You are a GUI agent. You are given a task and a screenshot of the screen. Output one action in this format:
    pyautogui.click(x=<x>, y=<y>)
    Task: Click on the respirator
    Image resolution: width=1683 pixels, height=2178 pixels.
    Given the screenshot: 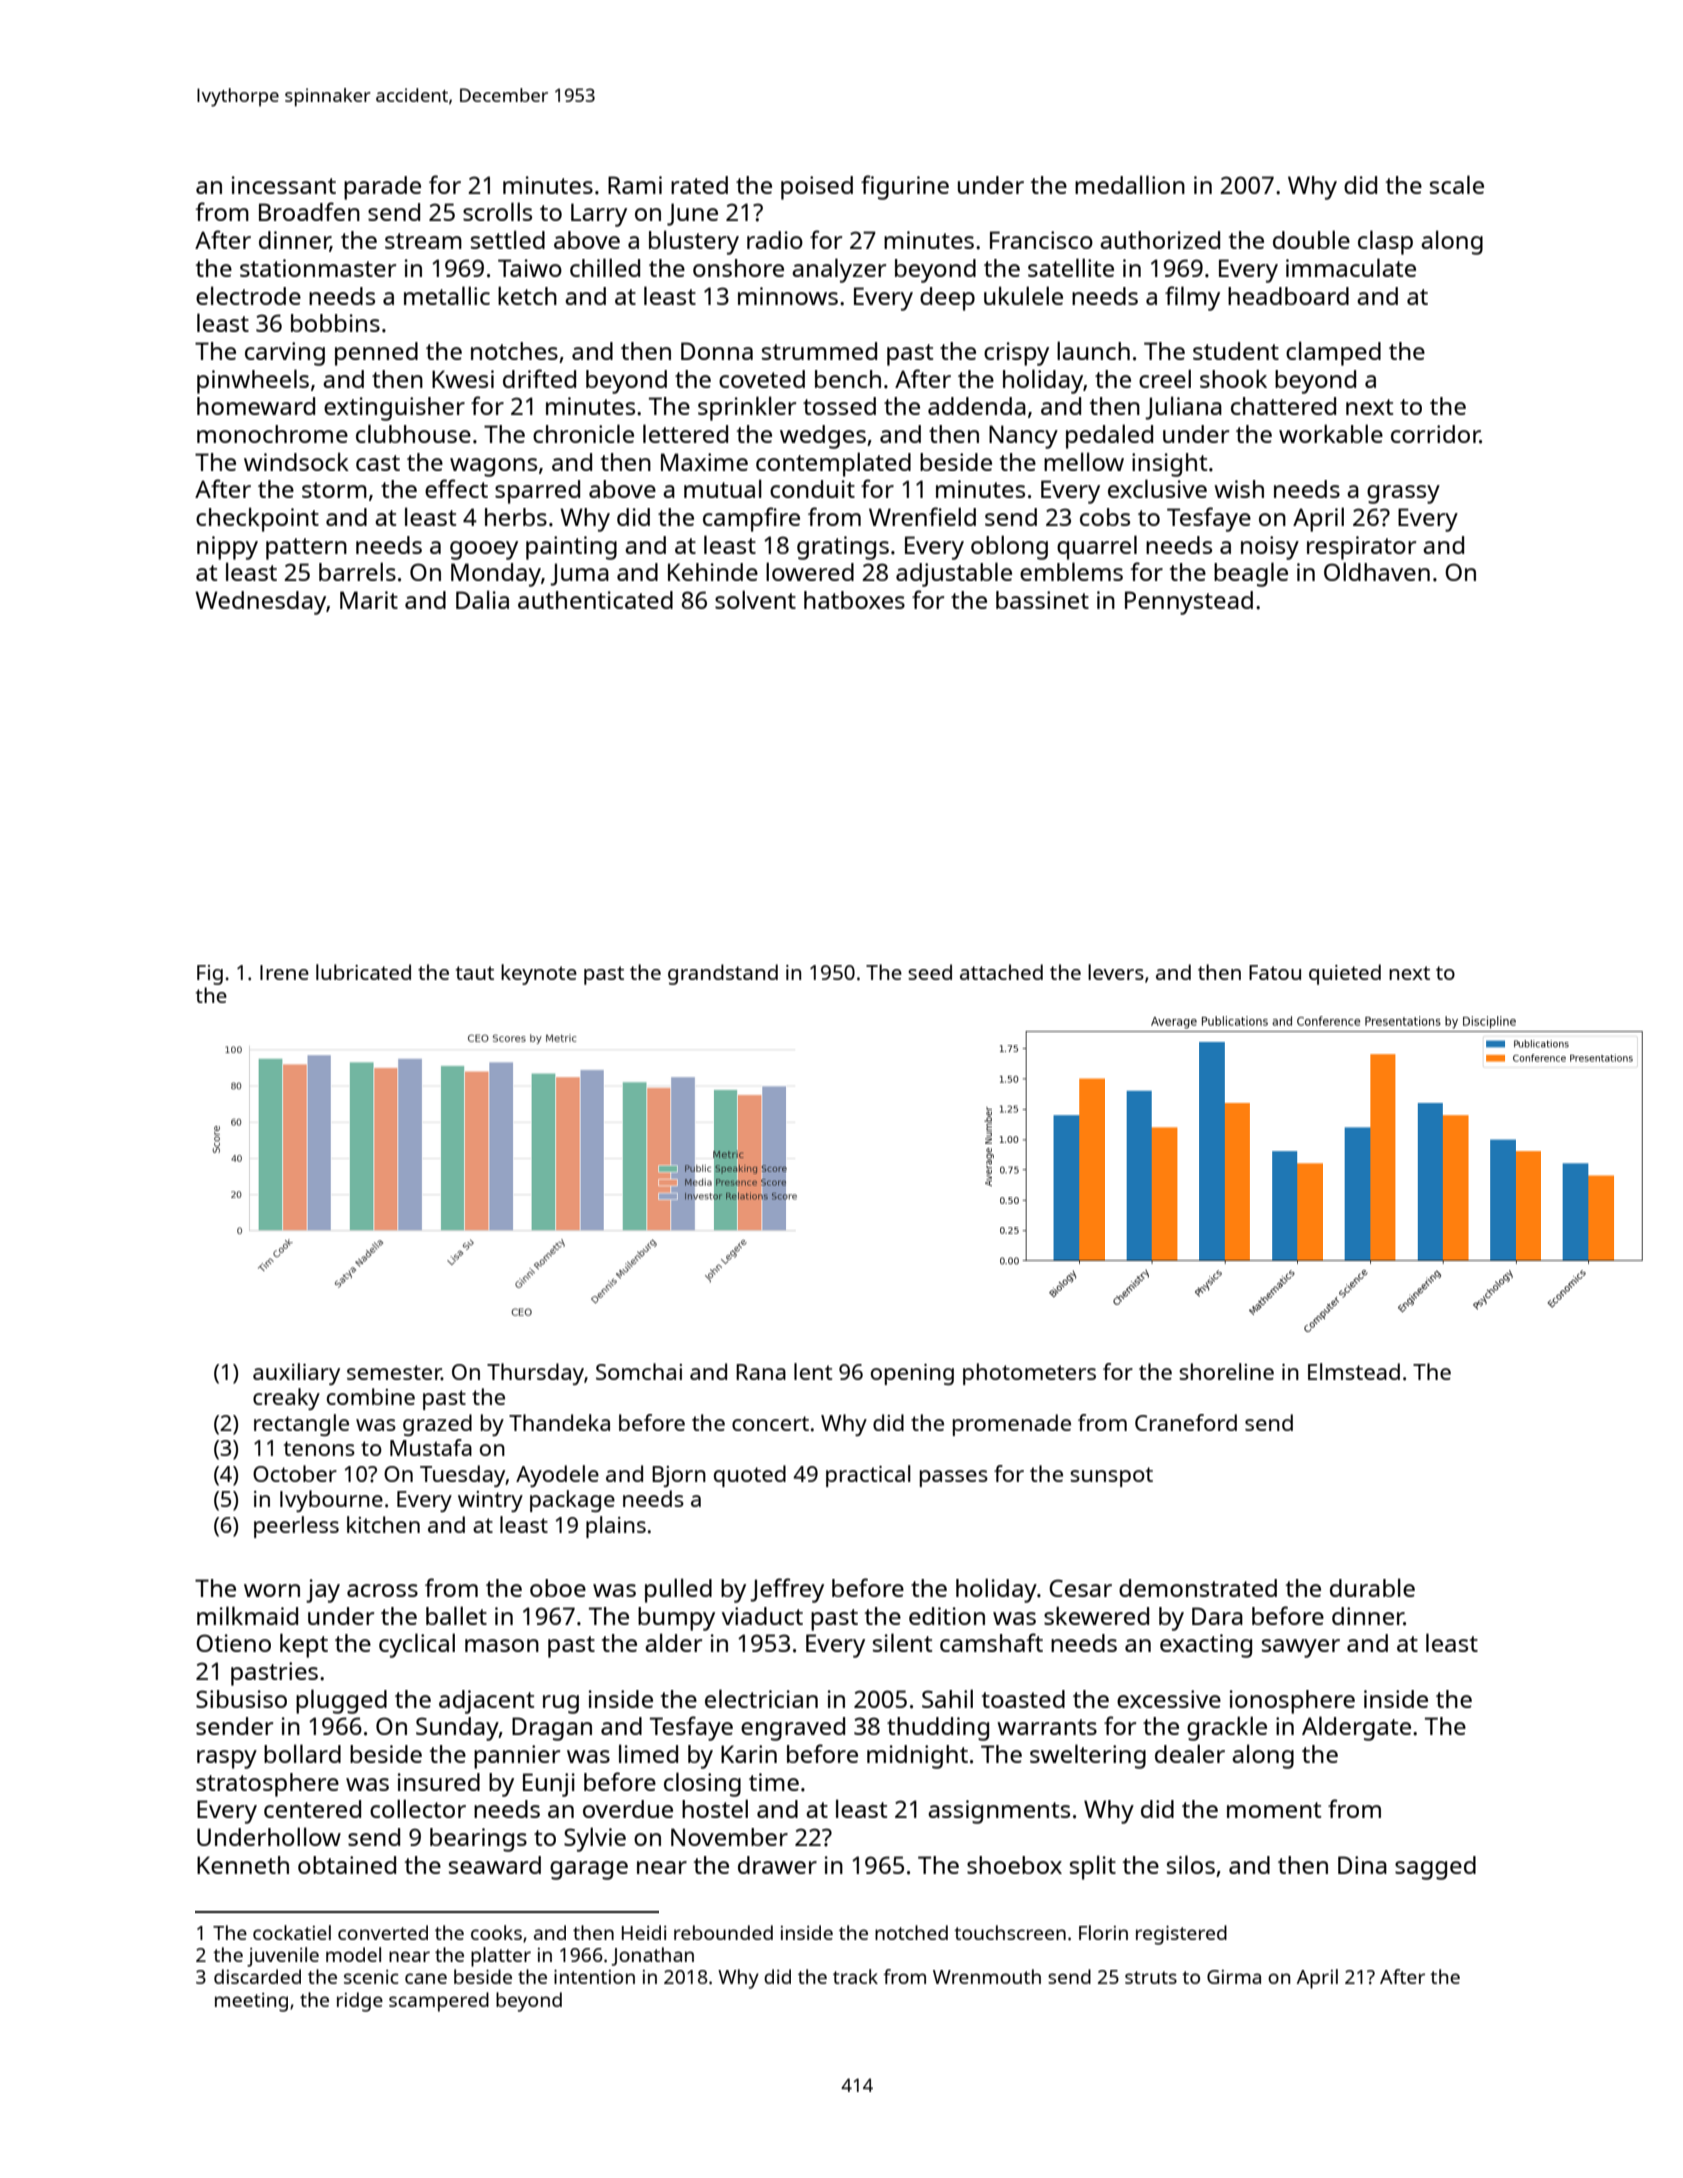 What is the action you would take?
    pyautogui.click(x=1361, y=548)
